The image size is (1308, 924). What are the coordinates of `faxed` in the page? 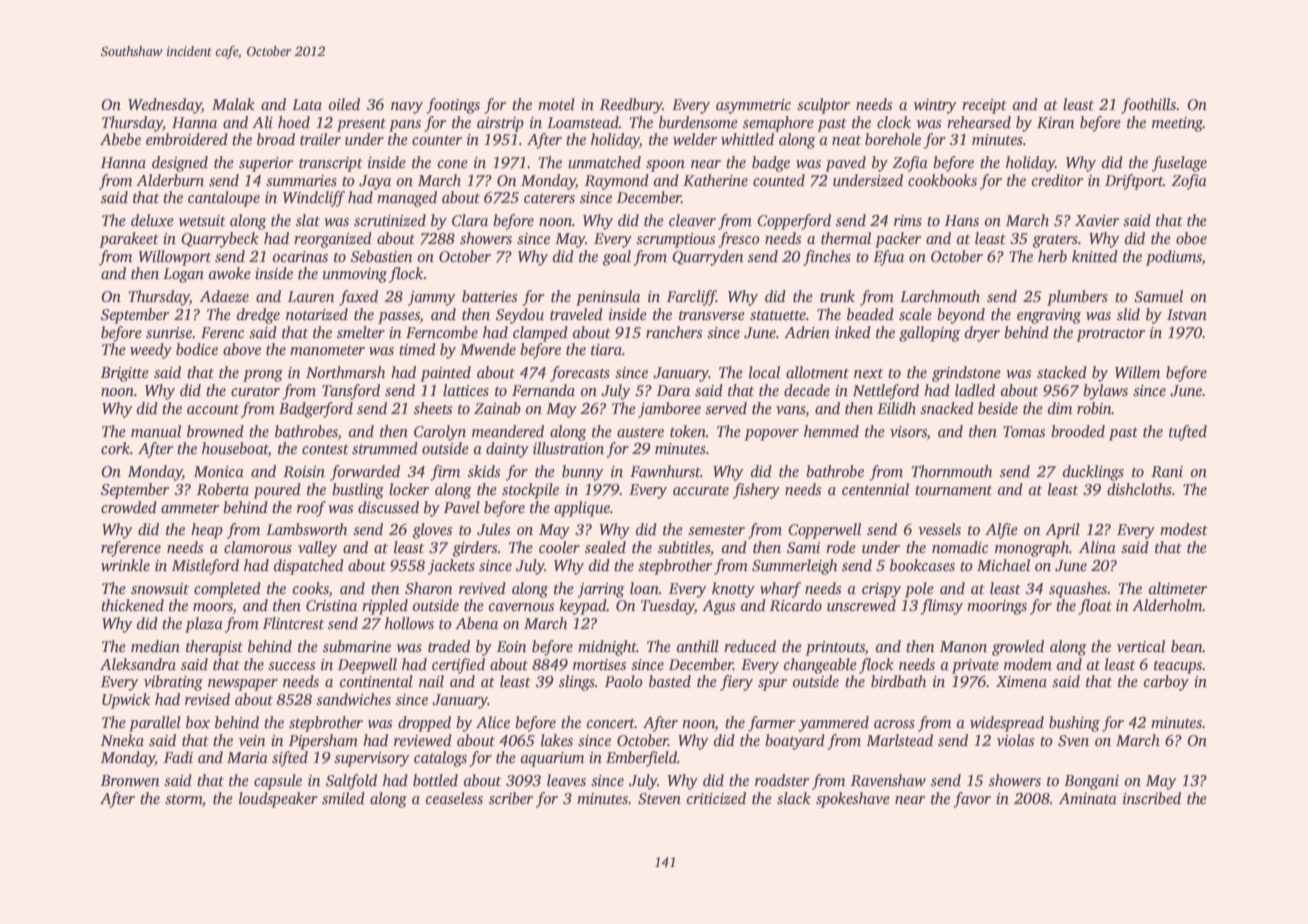 It's located at (358, 298).
